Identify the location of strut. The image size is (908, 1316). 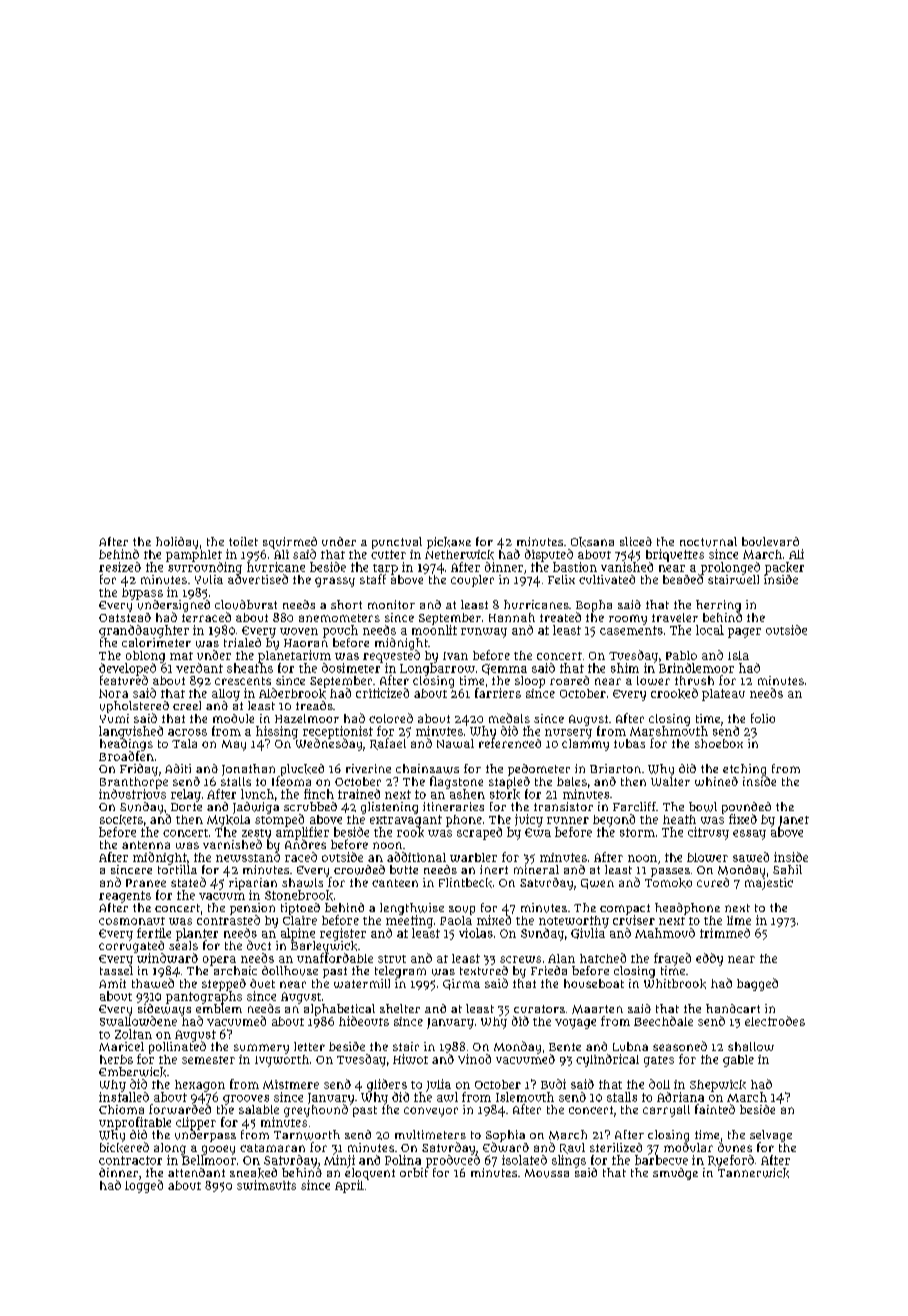
(392, 959).
